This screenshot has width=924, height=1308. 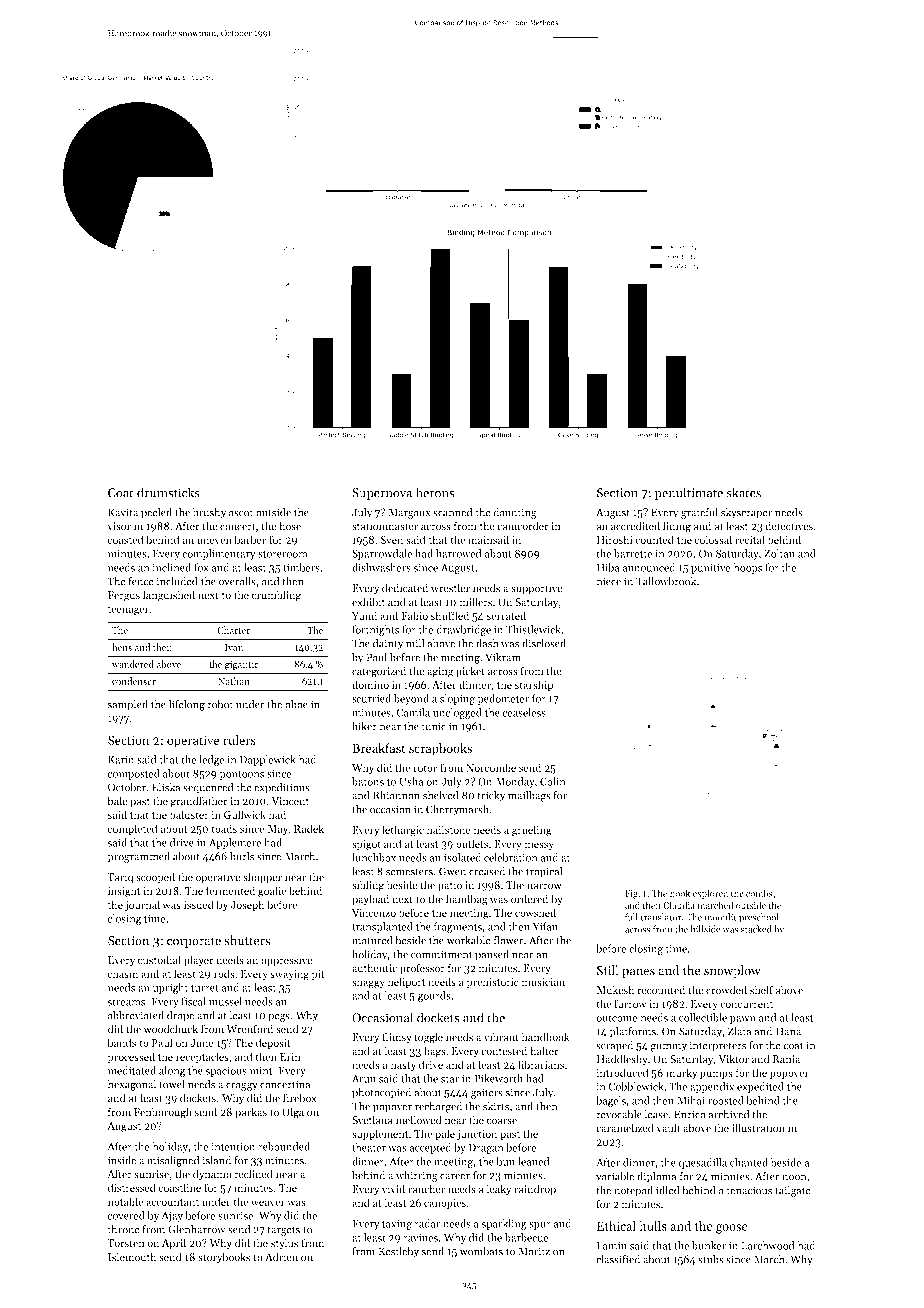 What do you see at coordinates (534, 1251) in the screenshot?
I see `Moritz` at bounding box center [534, 1251].
